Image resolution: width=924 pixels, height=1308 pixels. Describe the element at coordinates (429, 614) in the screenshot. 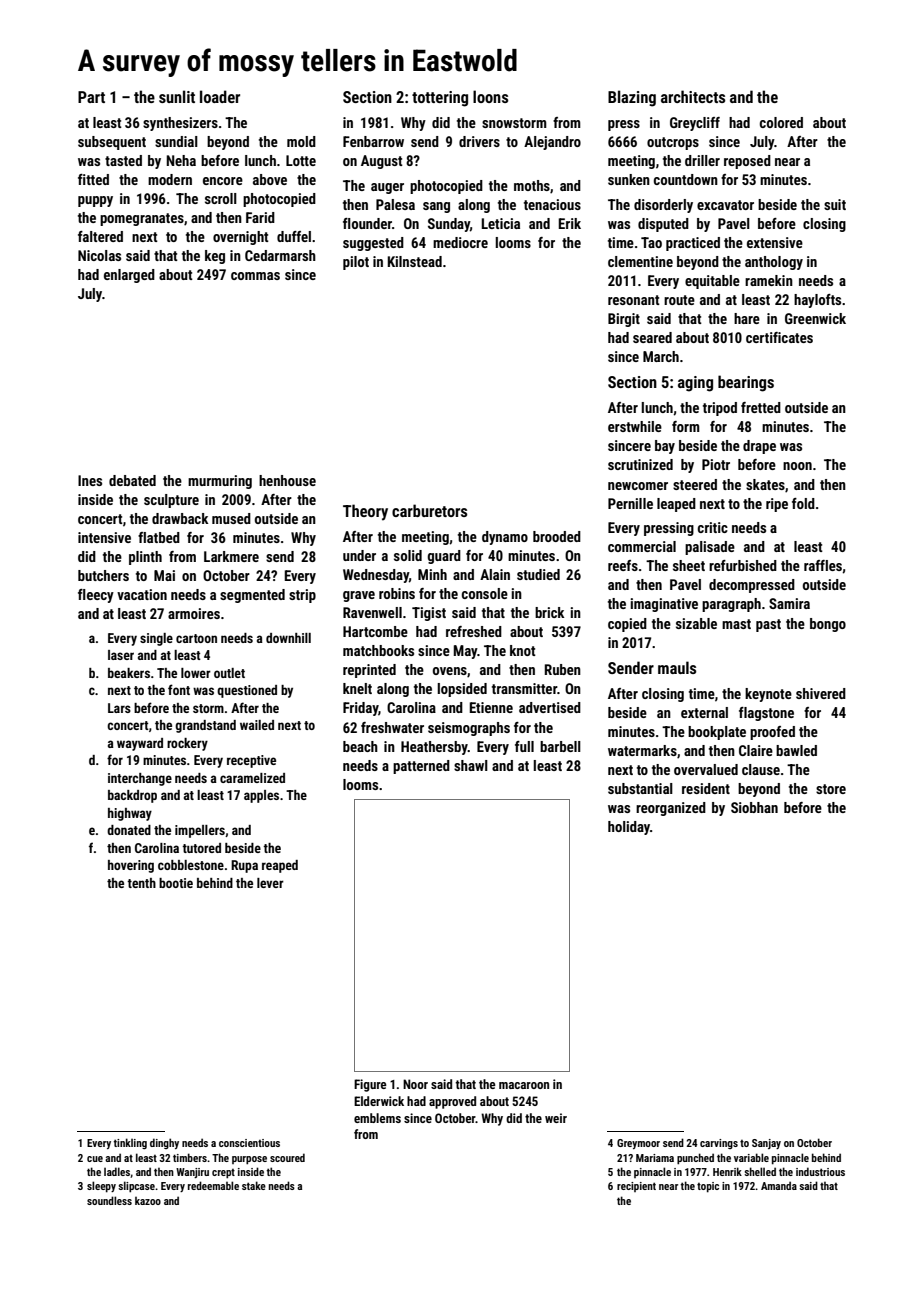

I see `Tigist` at that location.
